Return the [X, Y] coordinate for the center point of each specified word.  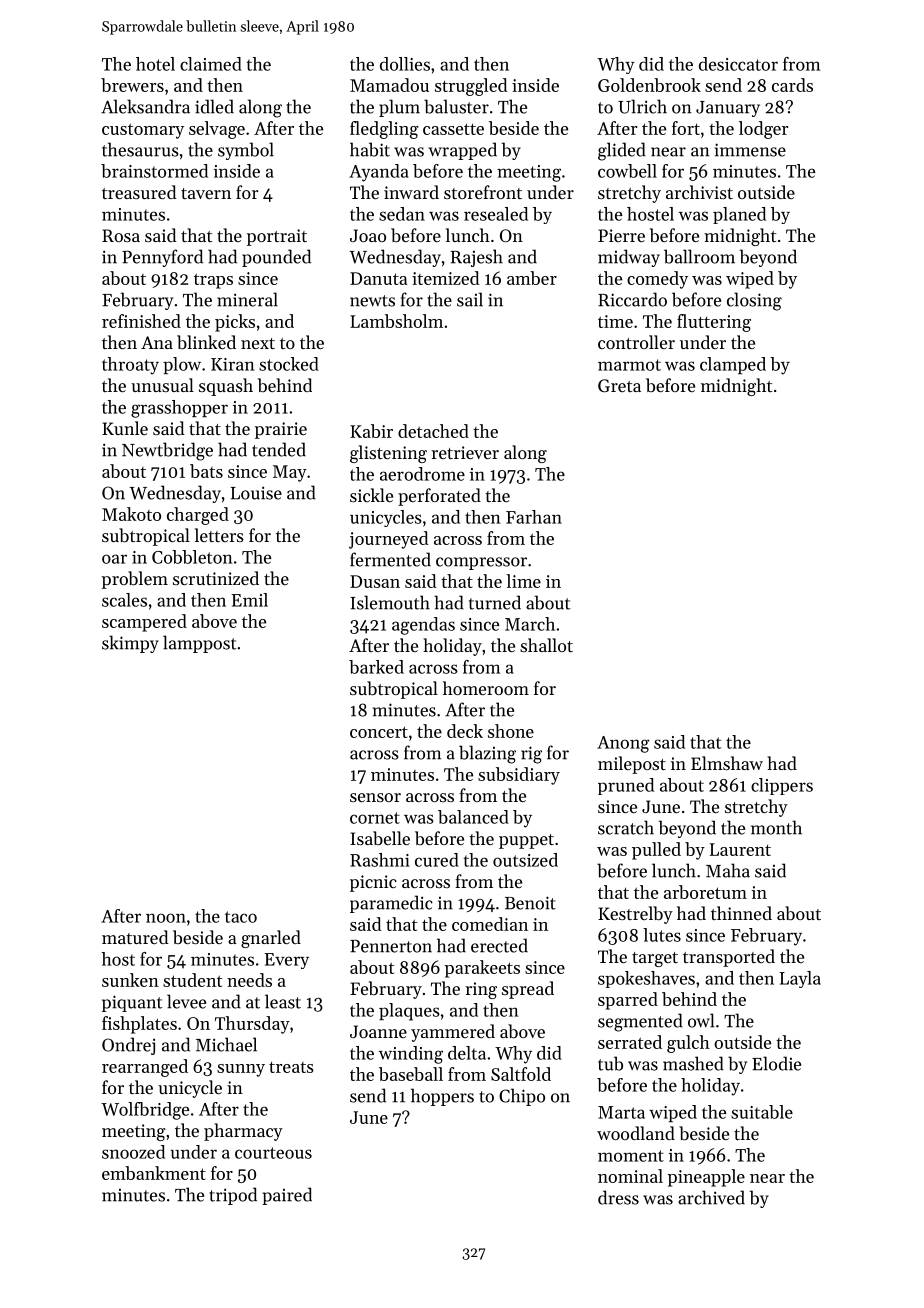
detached [433, 431]
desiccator [738, 64]
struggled [471, 87]
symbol [246, 151]
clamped [733, 365]
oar [114, 559]
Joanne [378, 1031]
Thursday [252, 1025]
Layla [800, 979]
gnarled [271, 939]
